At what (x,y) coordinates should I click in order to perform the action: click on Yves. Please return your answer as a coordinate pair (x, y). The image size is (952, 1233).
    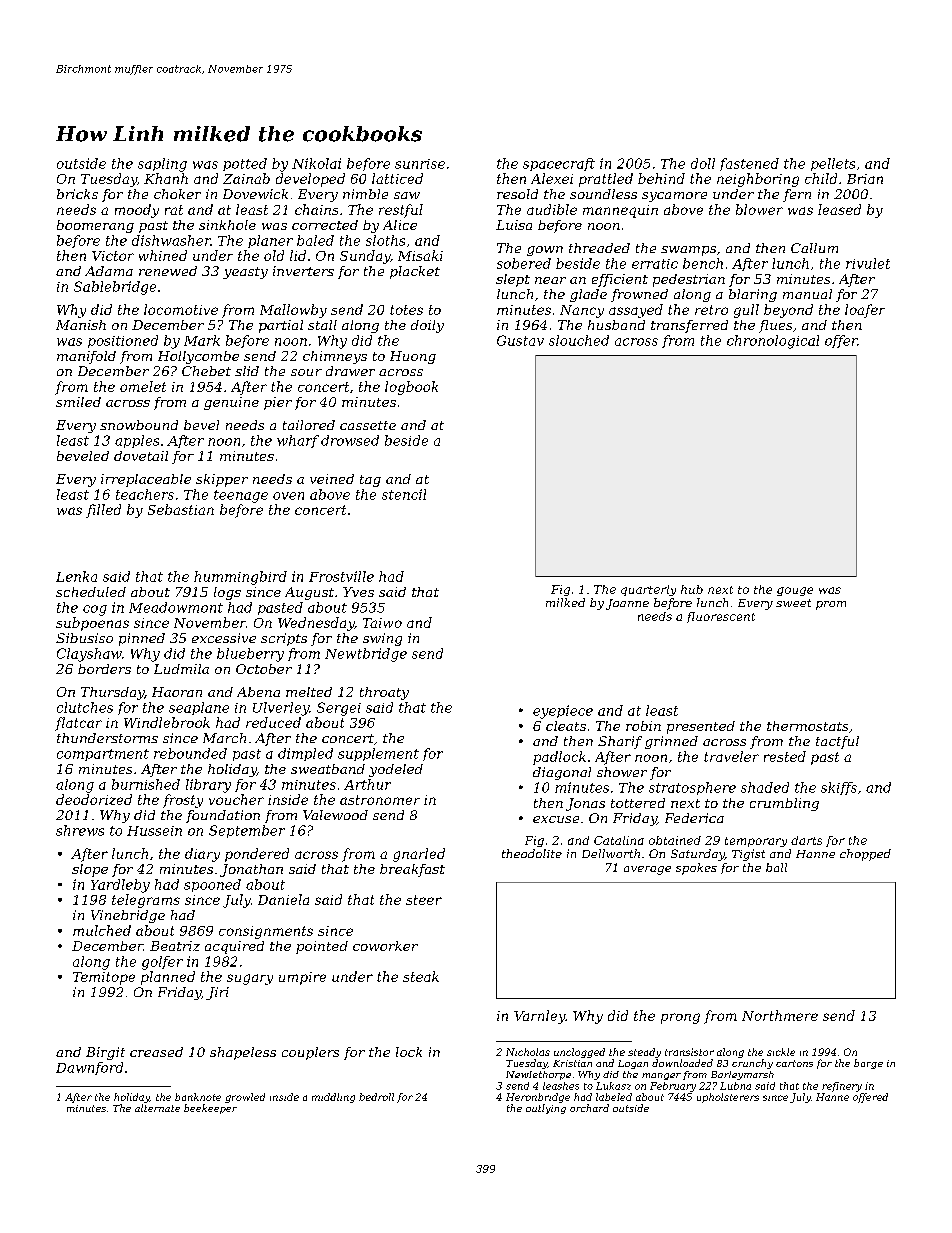
    Looking at the image, I should click on (358, 592).
